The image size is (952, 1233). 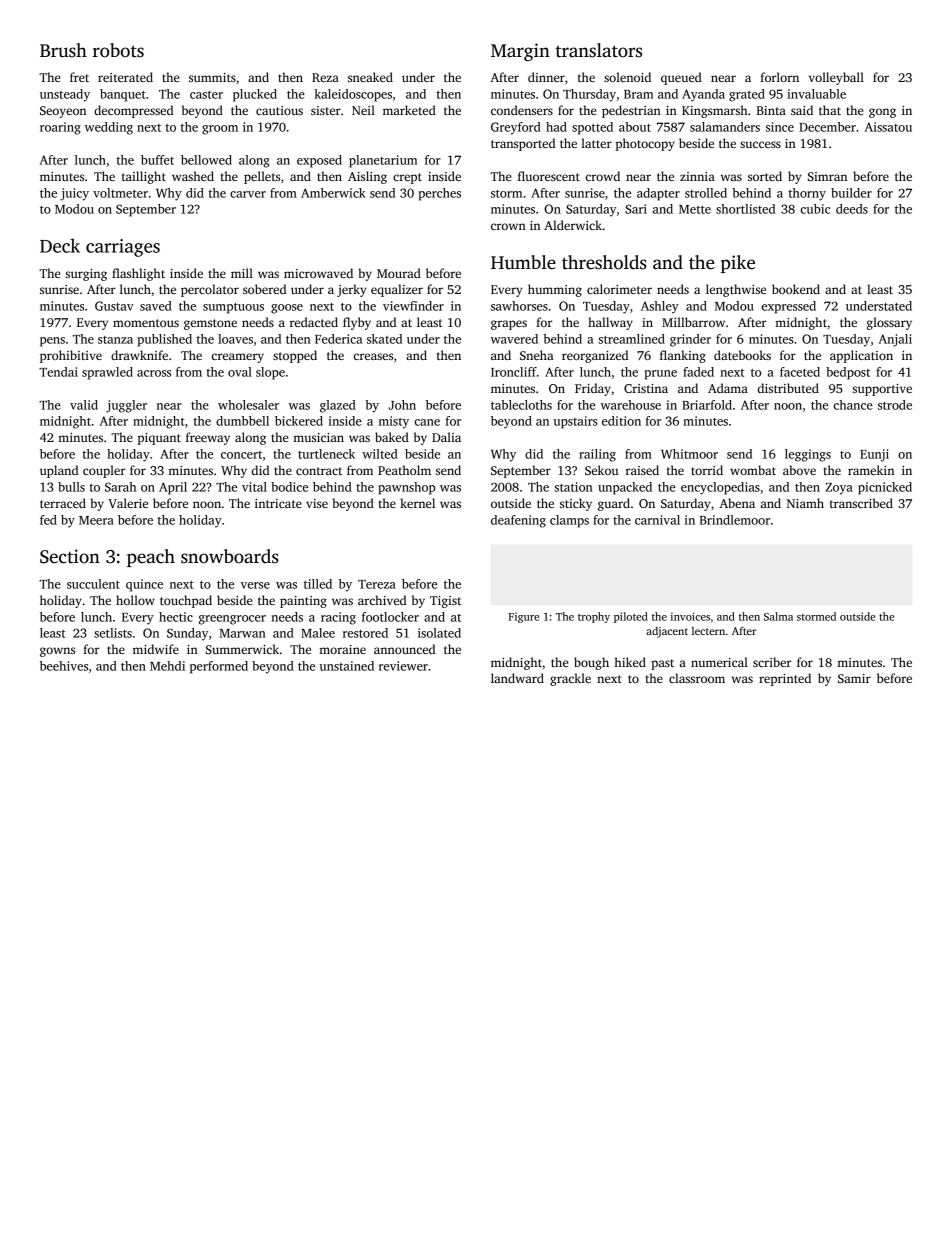 What do you see at coordinates (219, 667) in the page?
I see `performed` at bounding box center [219, 667].
